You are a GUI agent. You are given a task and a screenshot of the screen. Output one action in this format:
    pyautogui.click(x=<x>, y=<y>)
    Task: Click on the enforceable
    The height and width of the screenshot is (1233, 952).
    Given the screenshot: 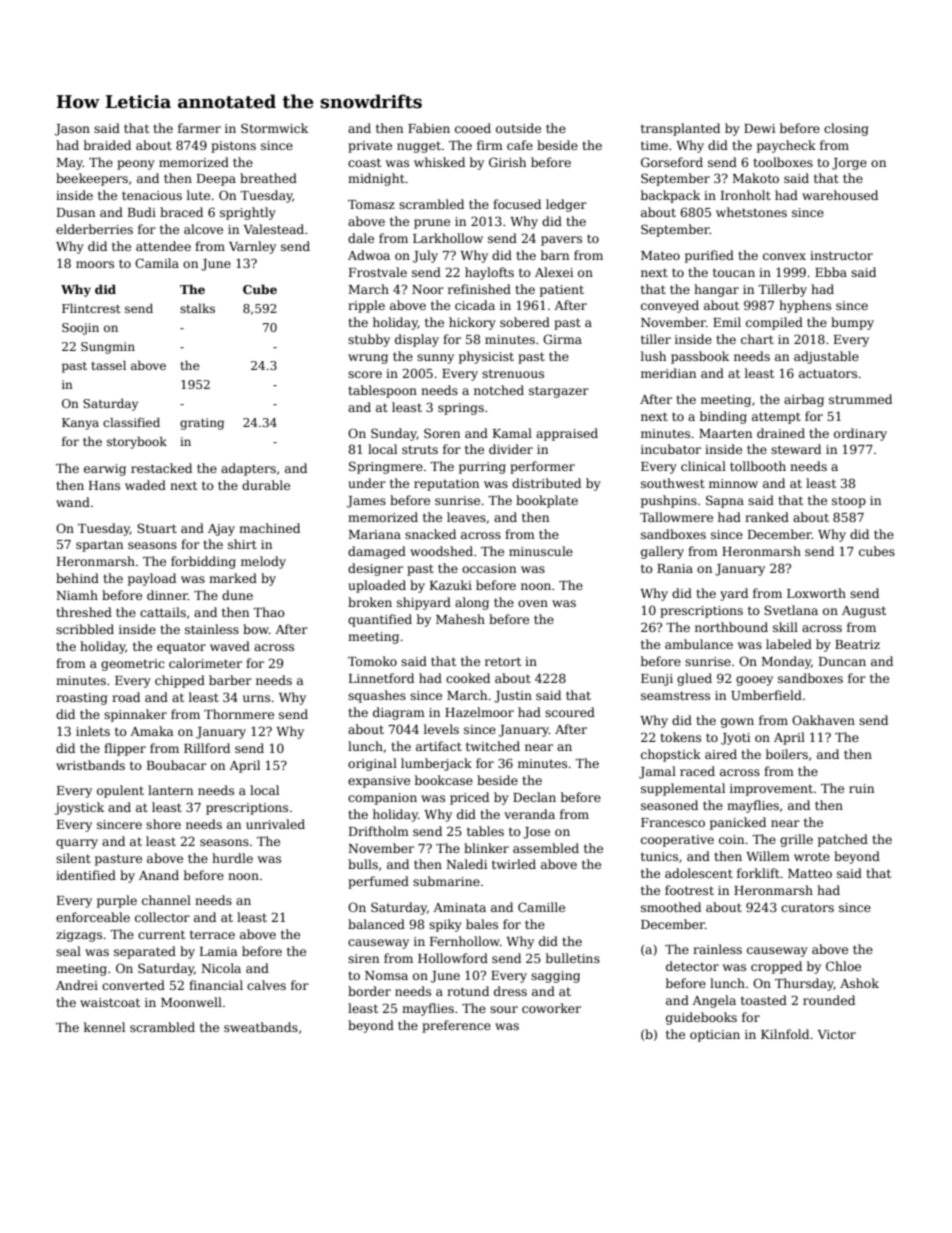 What is the action you would take?
    pyautogui.click(x=93, y=917)
